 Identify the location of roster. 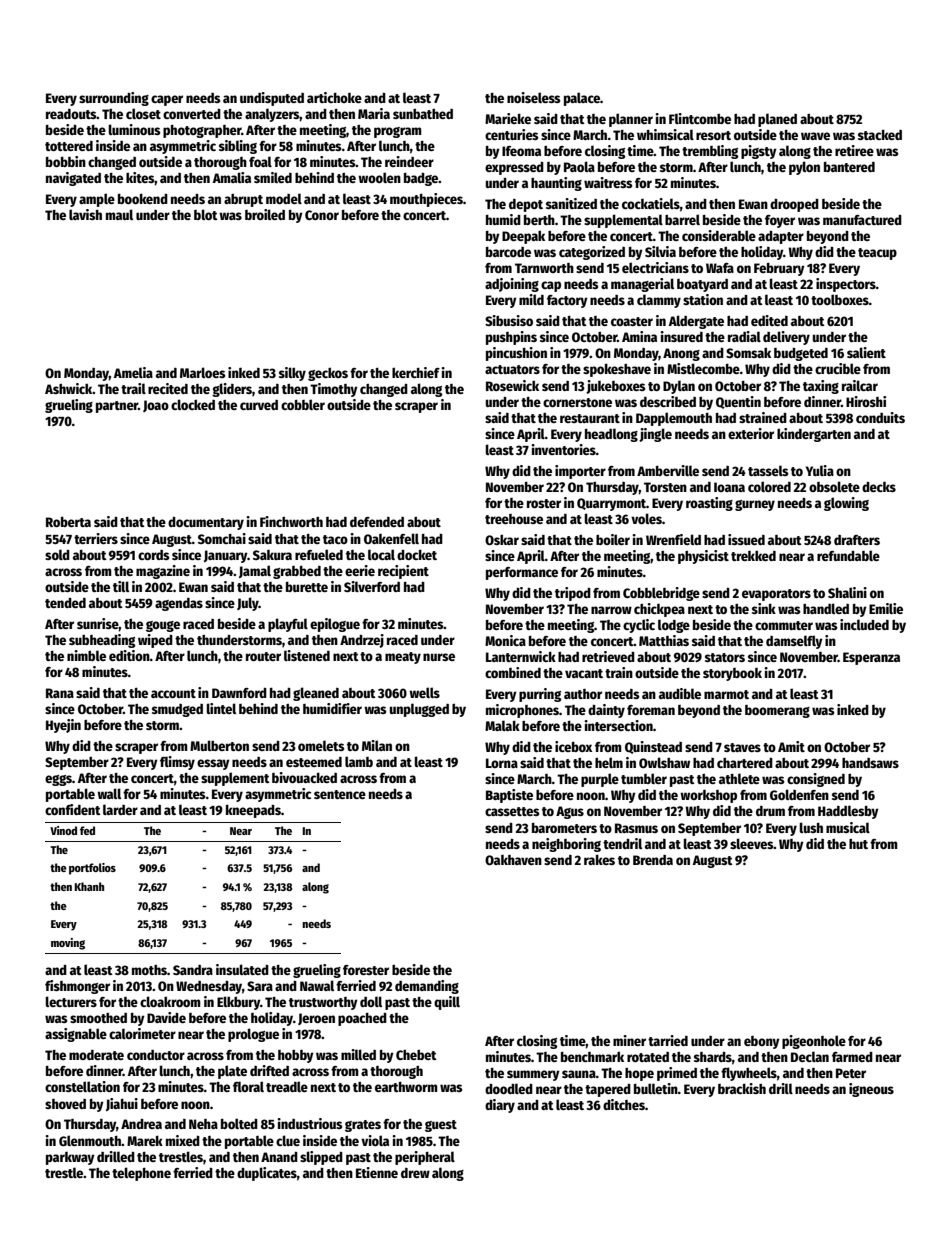
(544, 503).
